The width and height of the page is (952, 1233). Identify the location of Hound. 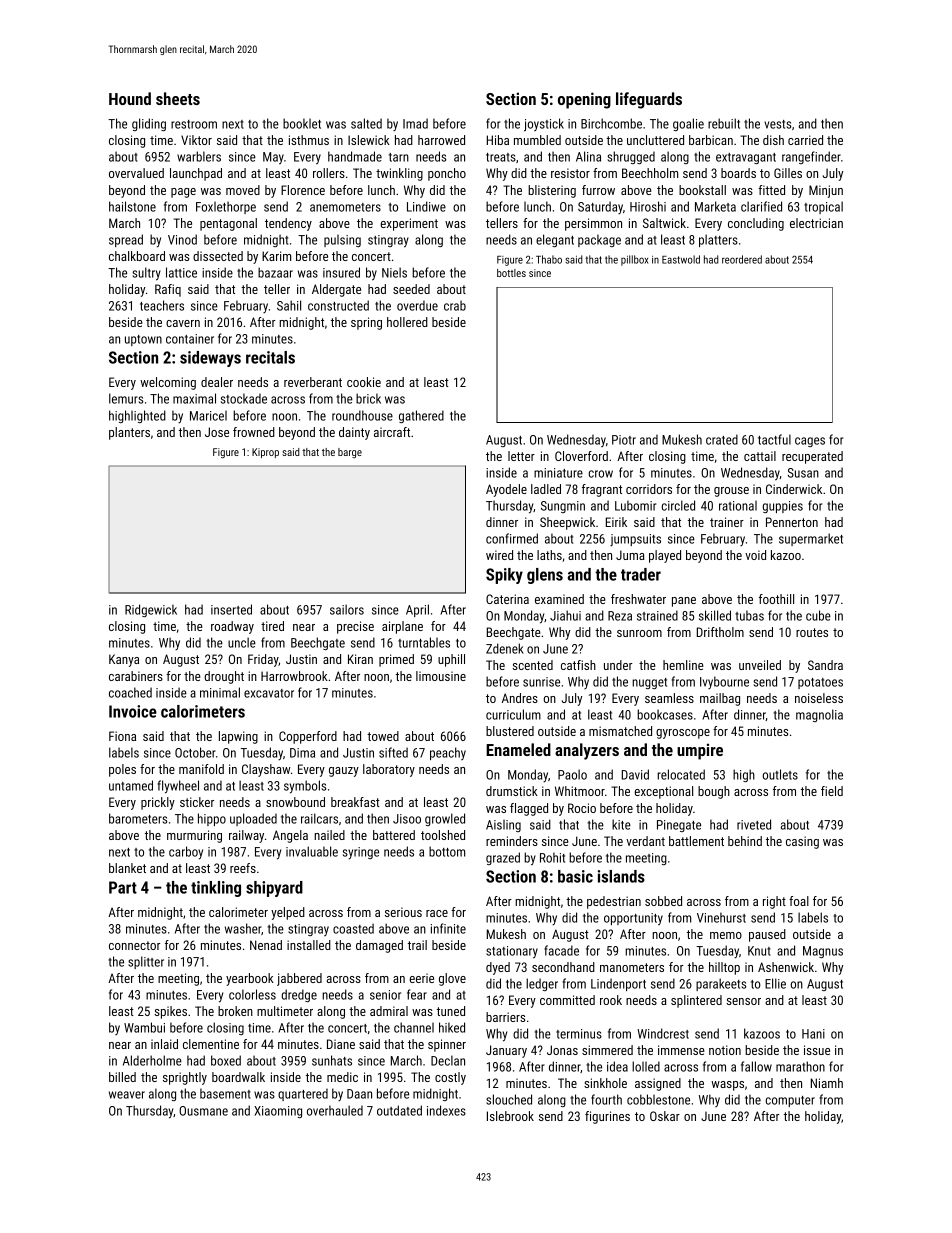
(130, 98).
